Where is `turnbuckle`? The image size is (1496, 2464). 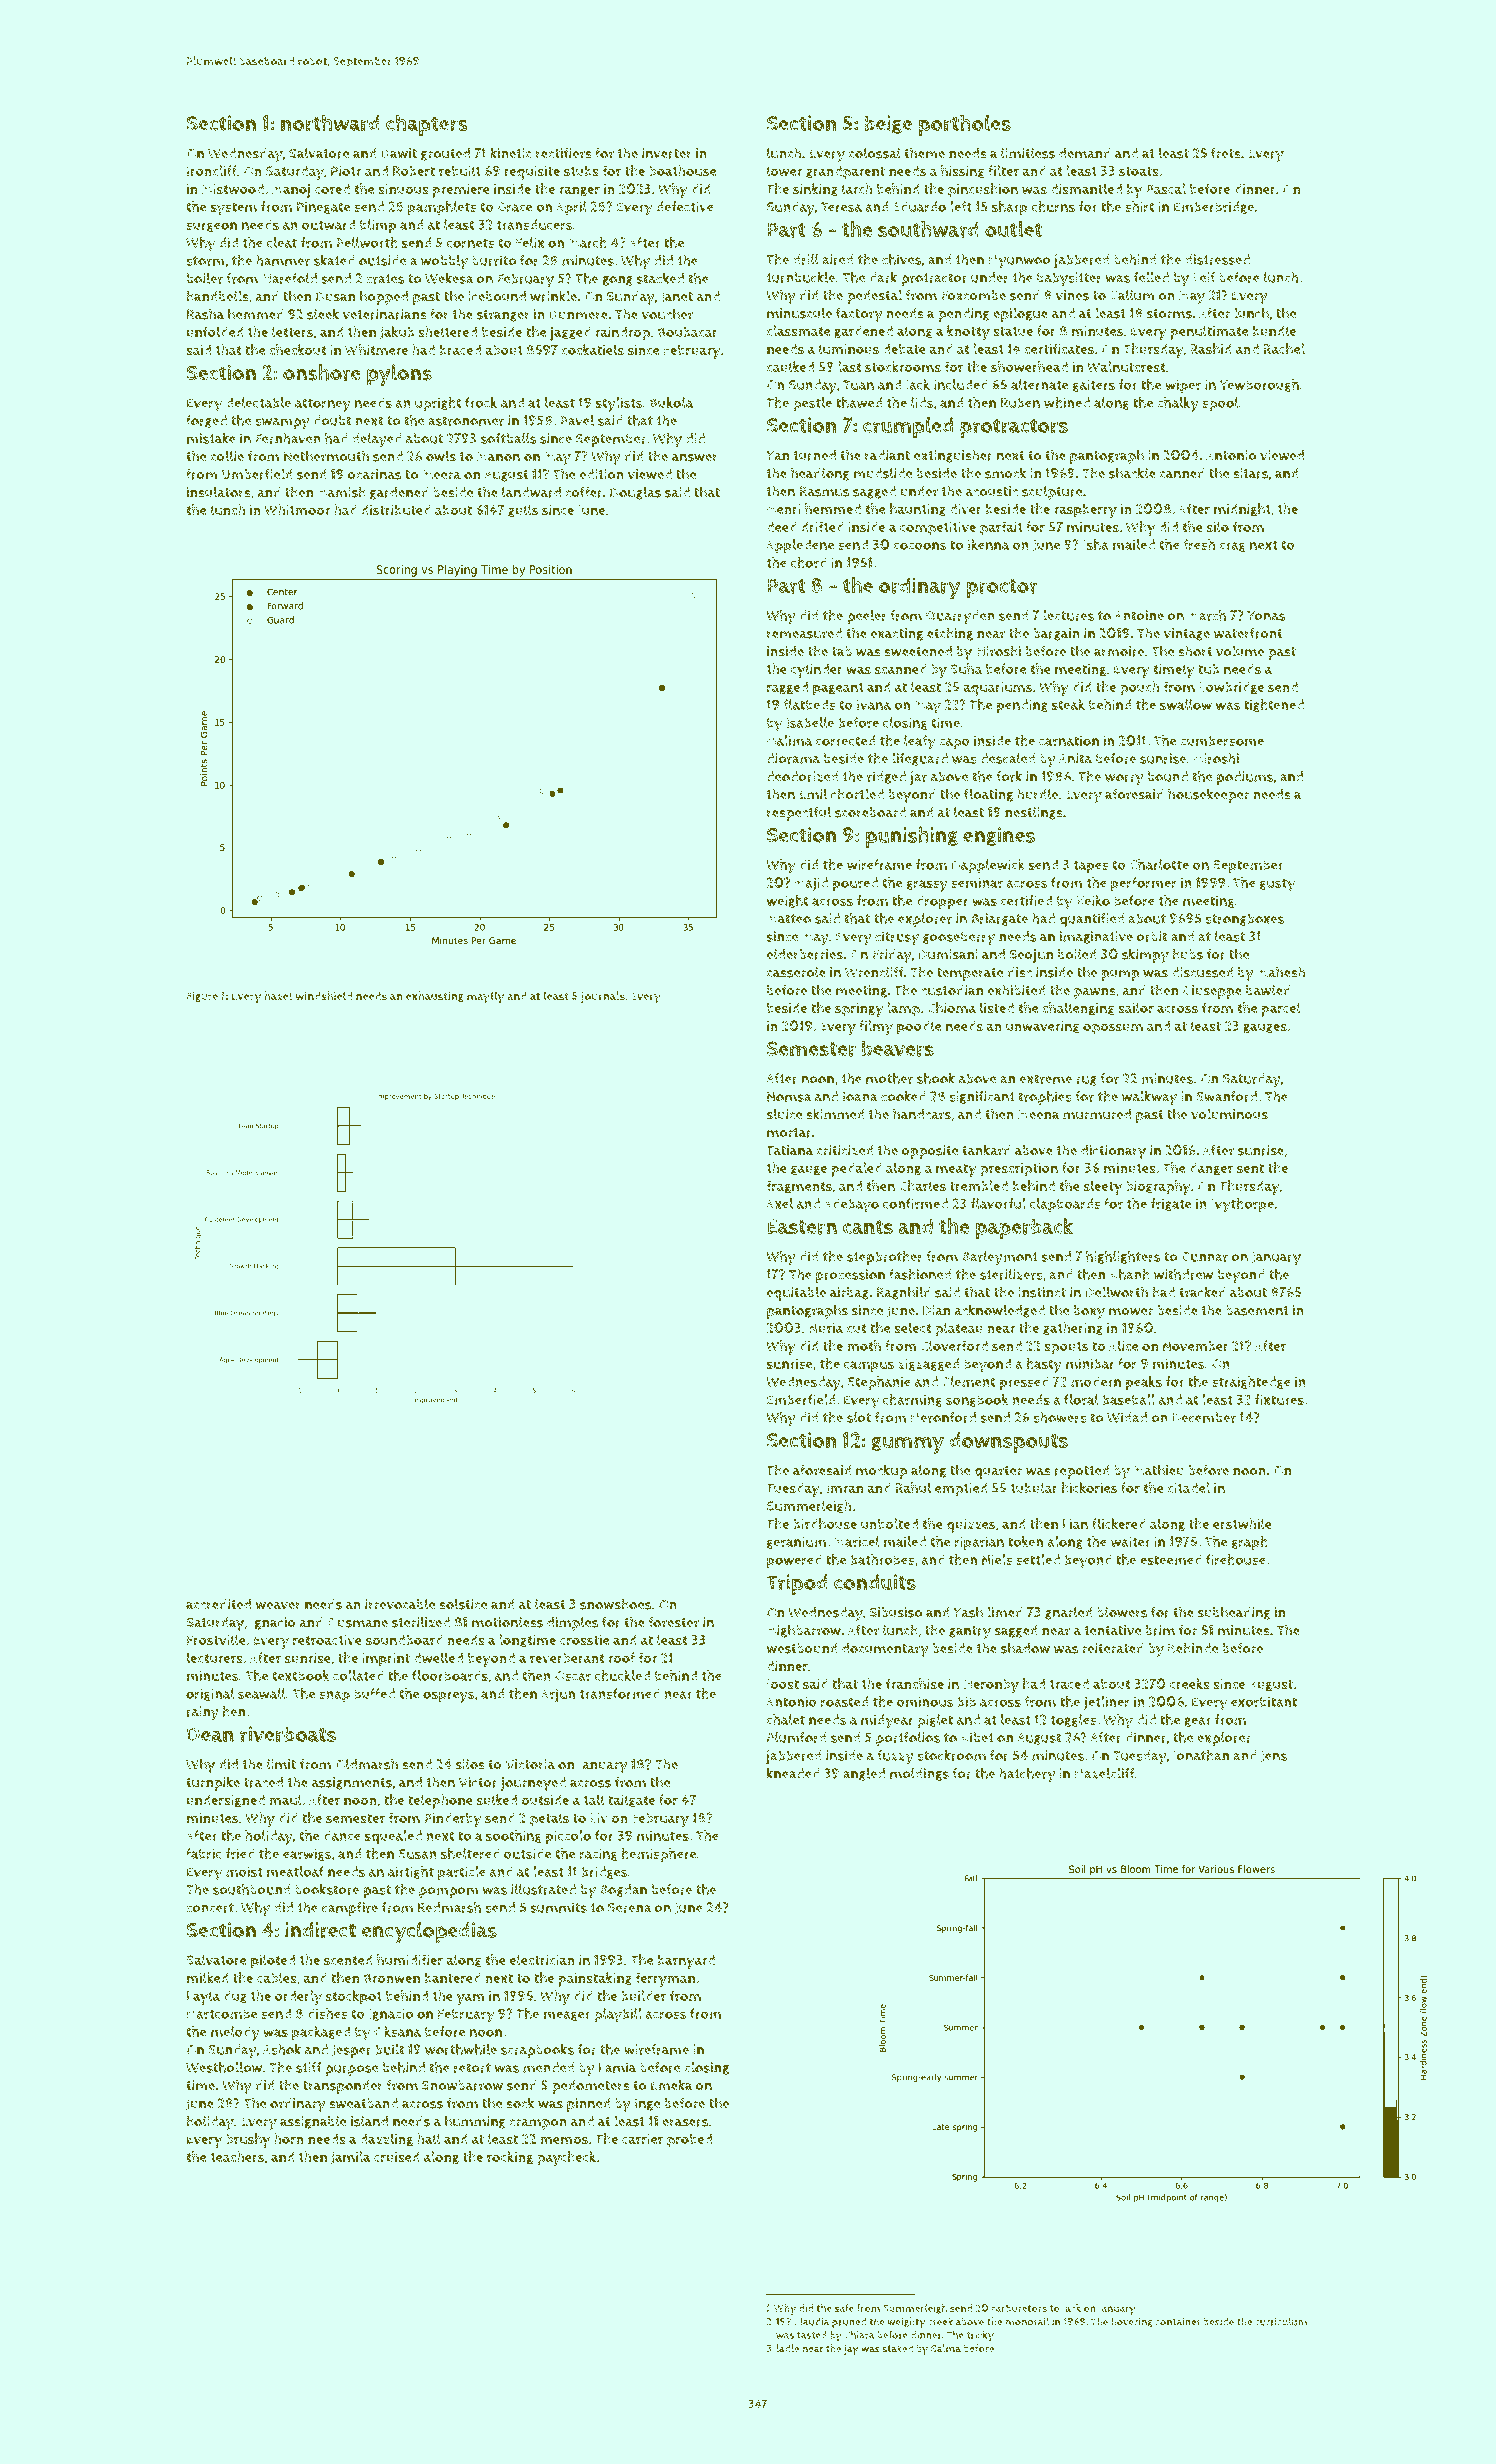
turnbuckle is located at coordinates (800, 277).
